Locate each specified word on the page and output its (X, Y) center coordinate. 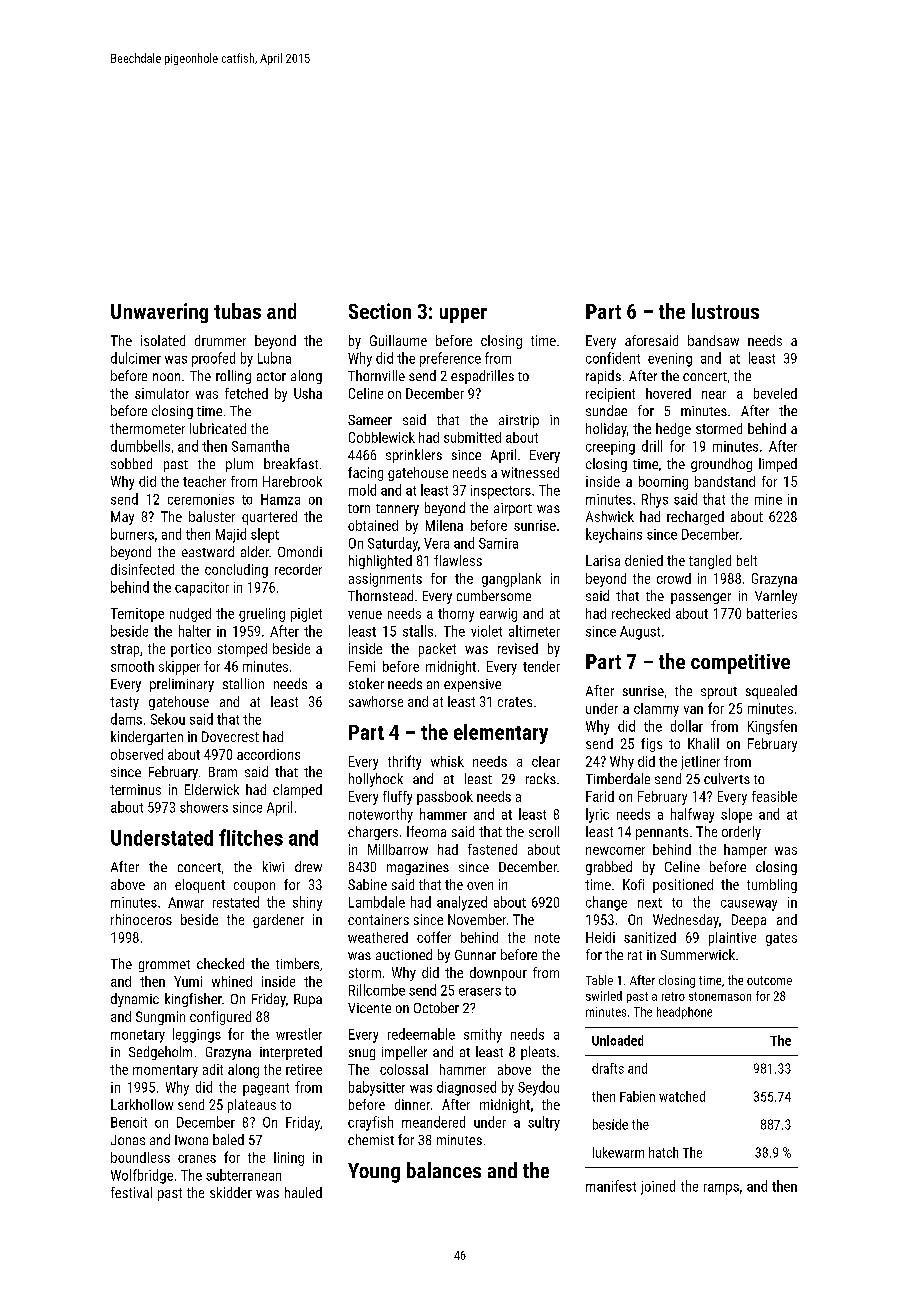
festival (131, 1192)
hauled (303, 1192)
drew (308, 866)
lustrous (725, 311)
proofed (213, 359)
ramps (721, 1189)
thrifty (404, 762)
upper (463, 315)
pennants (662, 833)
